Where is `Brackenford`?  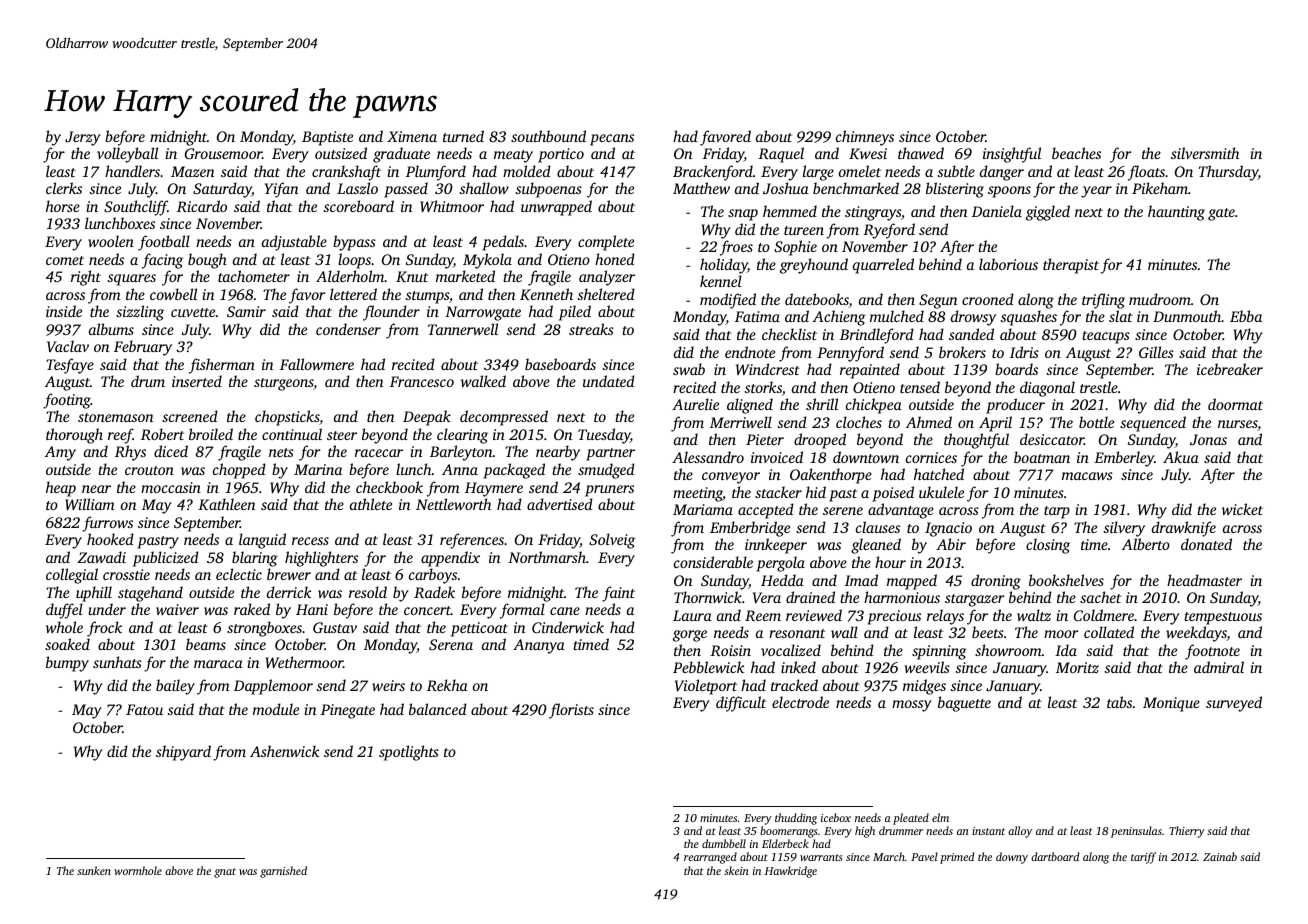 Brackenford is located at coordinates (713, 173).
